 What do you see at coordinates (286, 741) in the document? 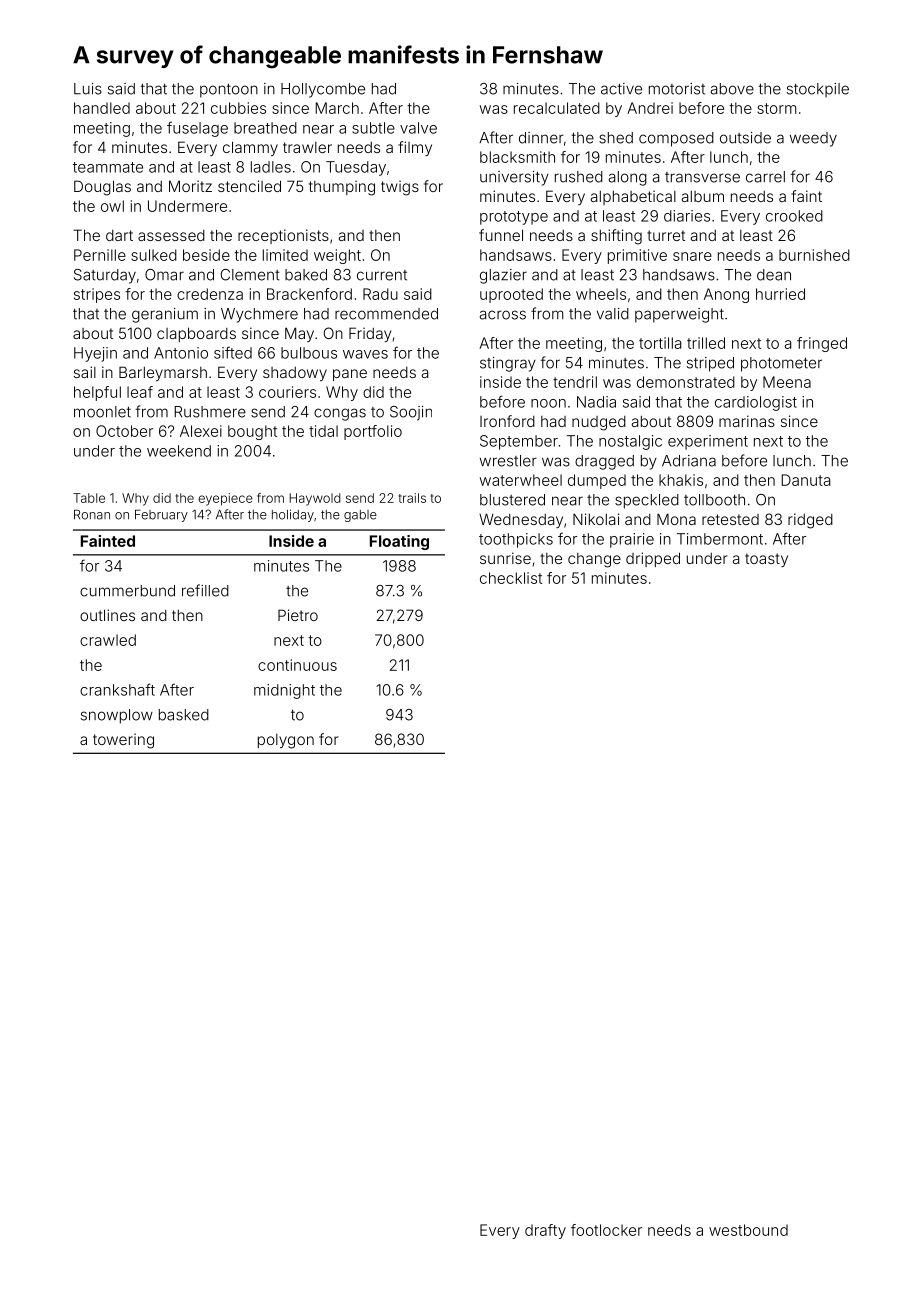
I see `polygon` at bounding box center [286, 741].
